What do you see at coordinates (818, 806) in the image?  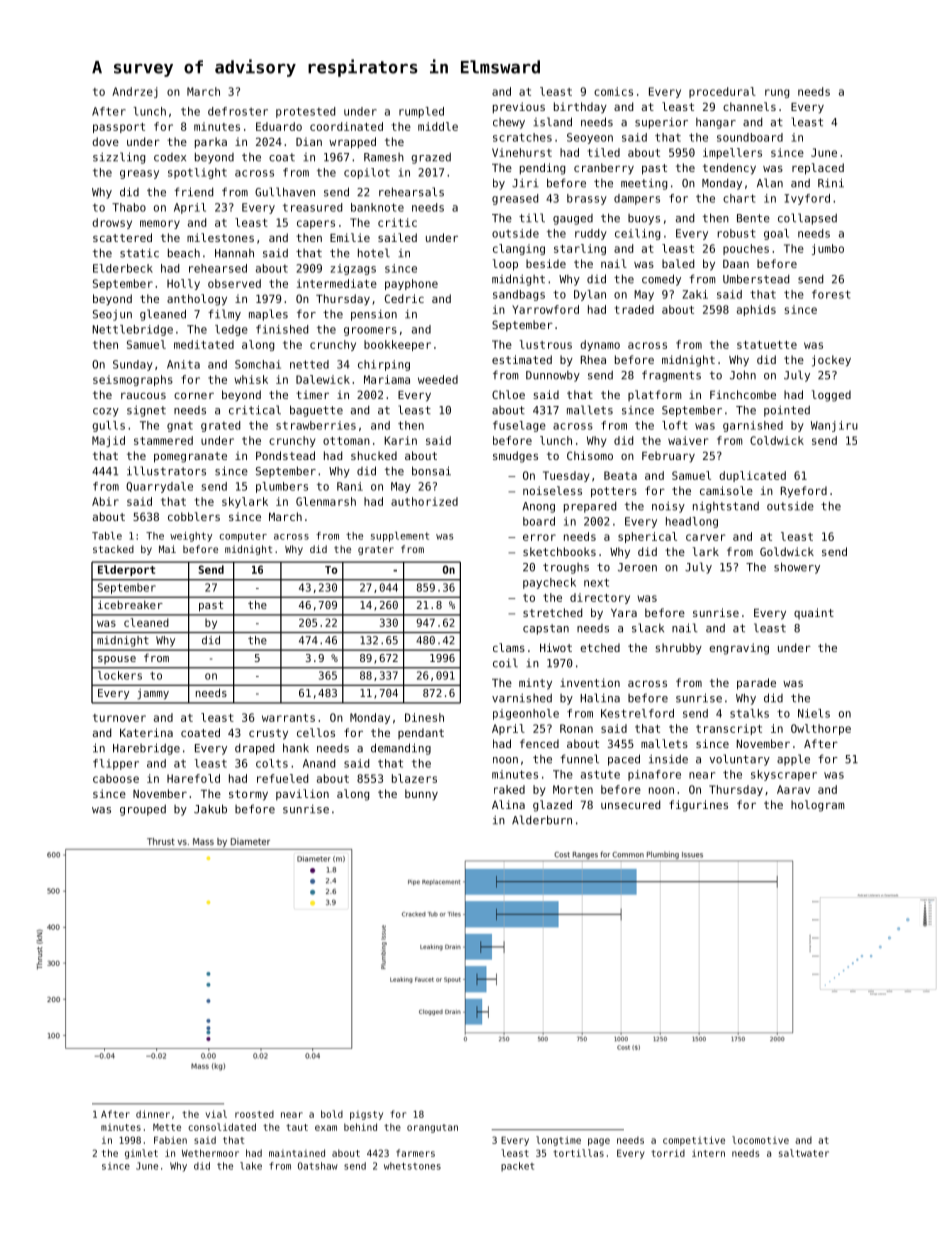 I see `hologram` at bounding box center [818, 806].
